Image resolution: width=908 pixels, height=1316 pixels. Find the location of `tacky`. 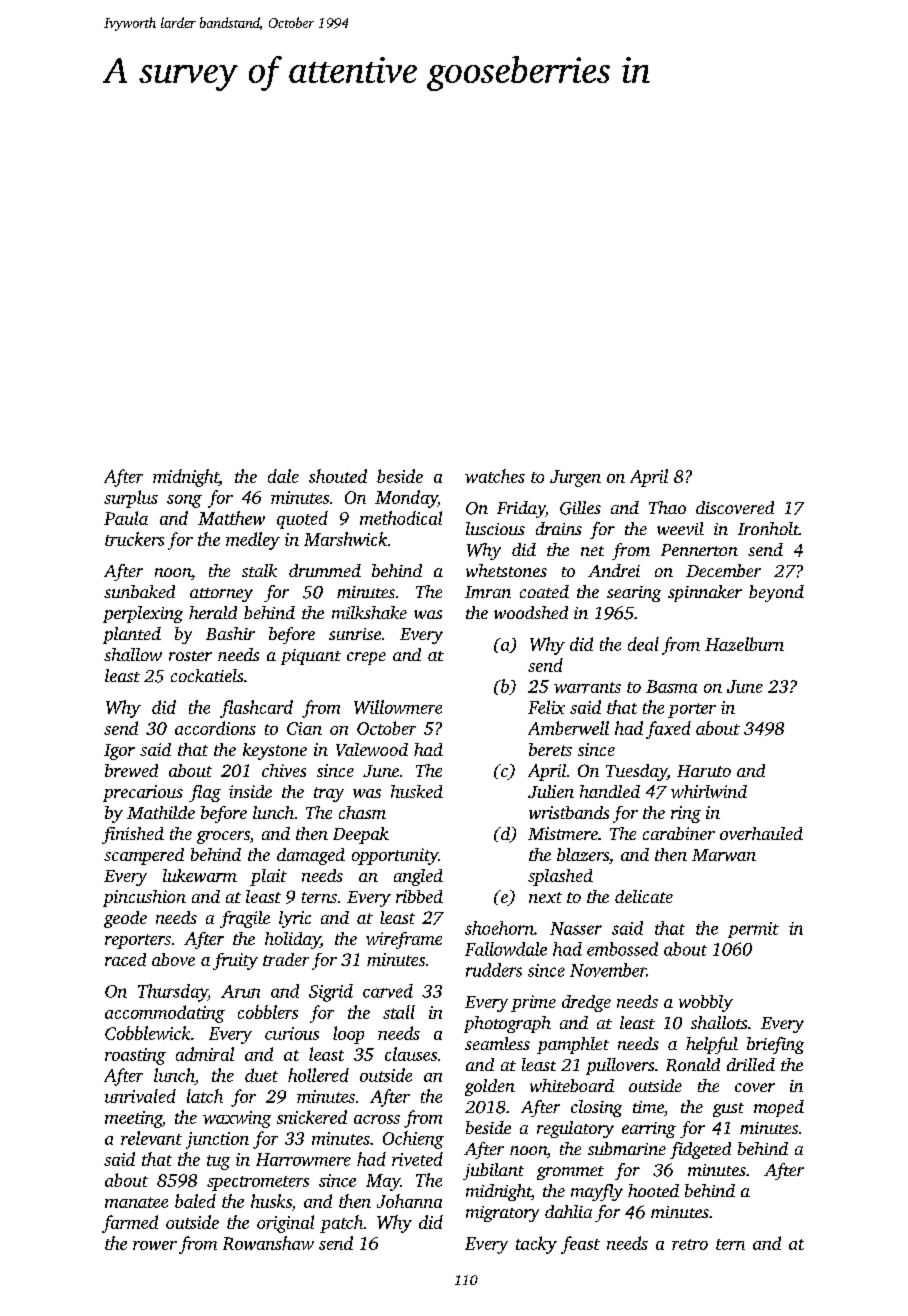

tacky is located at coordinates (536, 1245).
